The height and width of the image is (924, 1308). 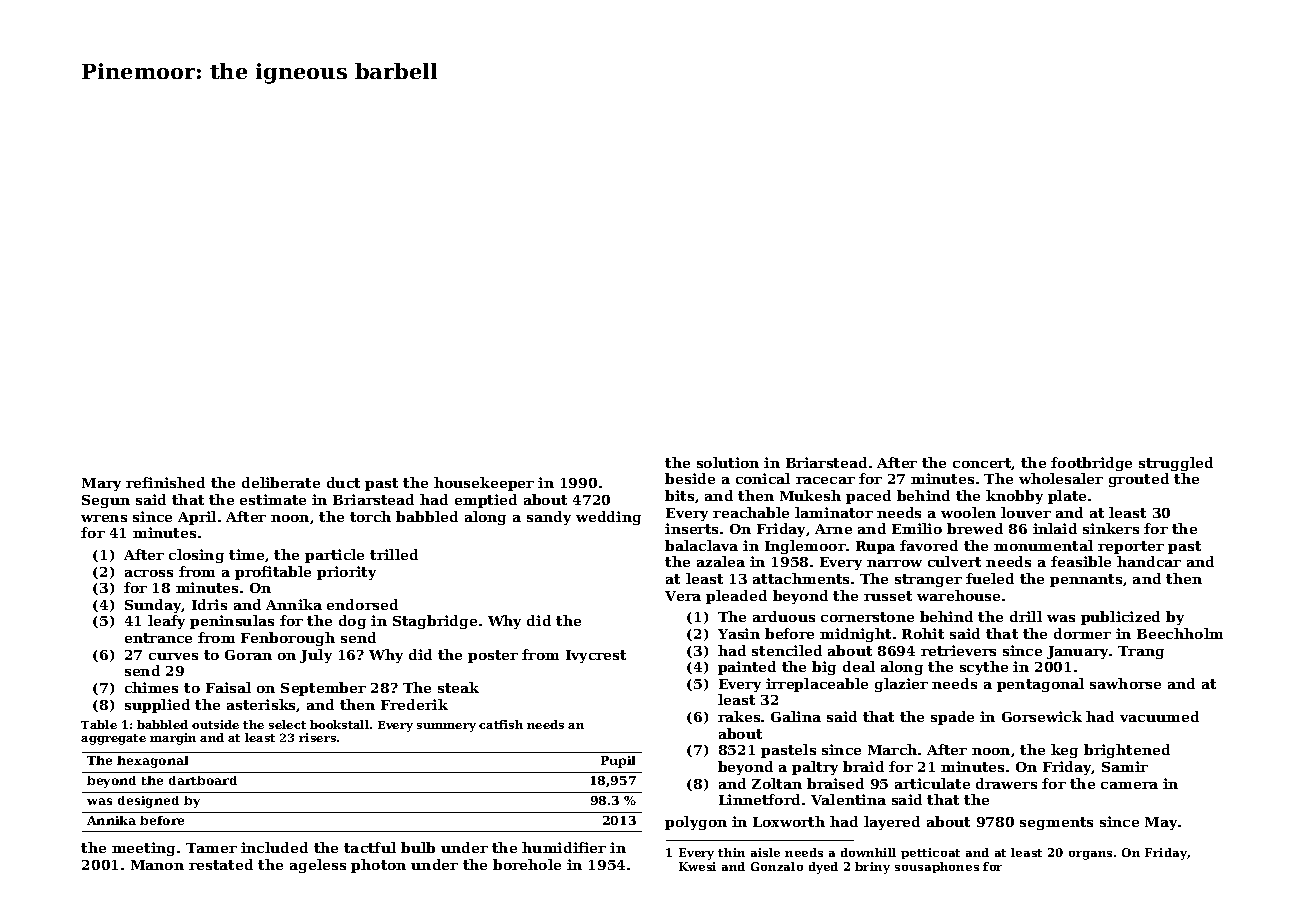 What do you see at coordinates (352, 622) in the image?
I see `dog` at bounding box center [352, 622].
